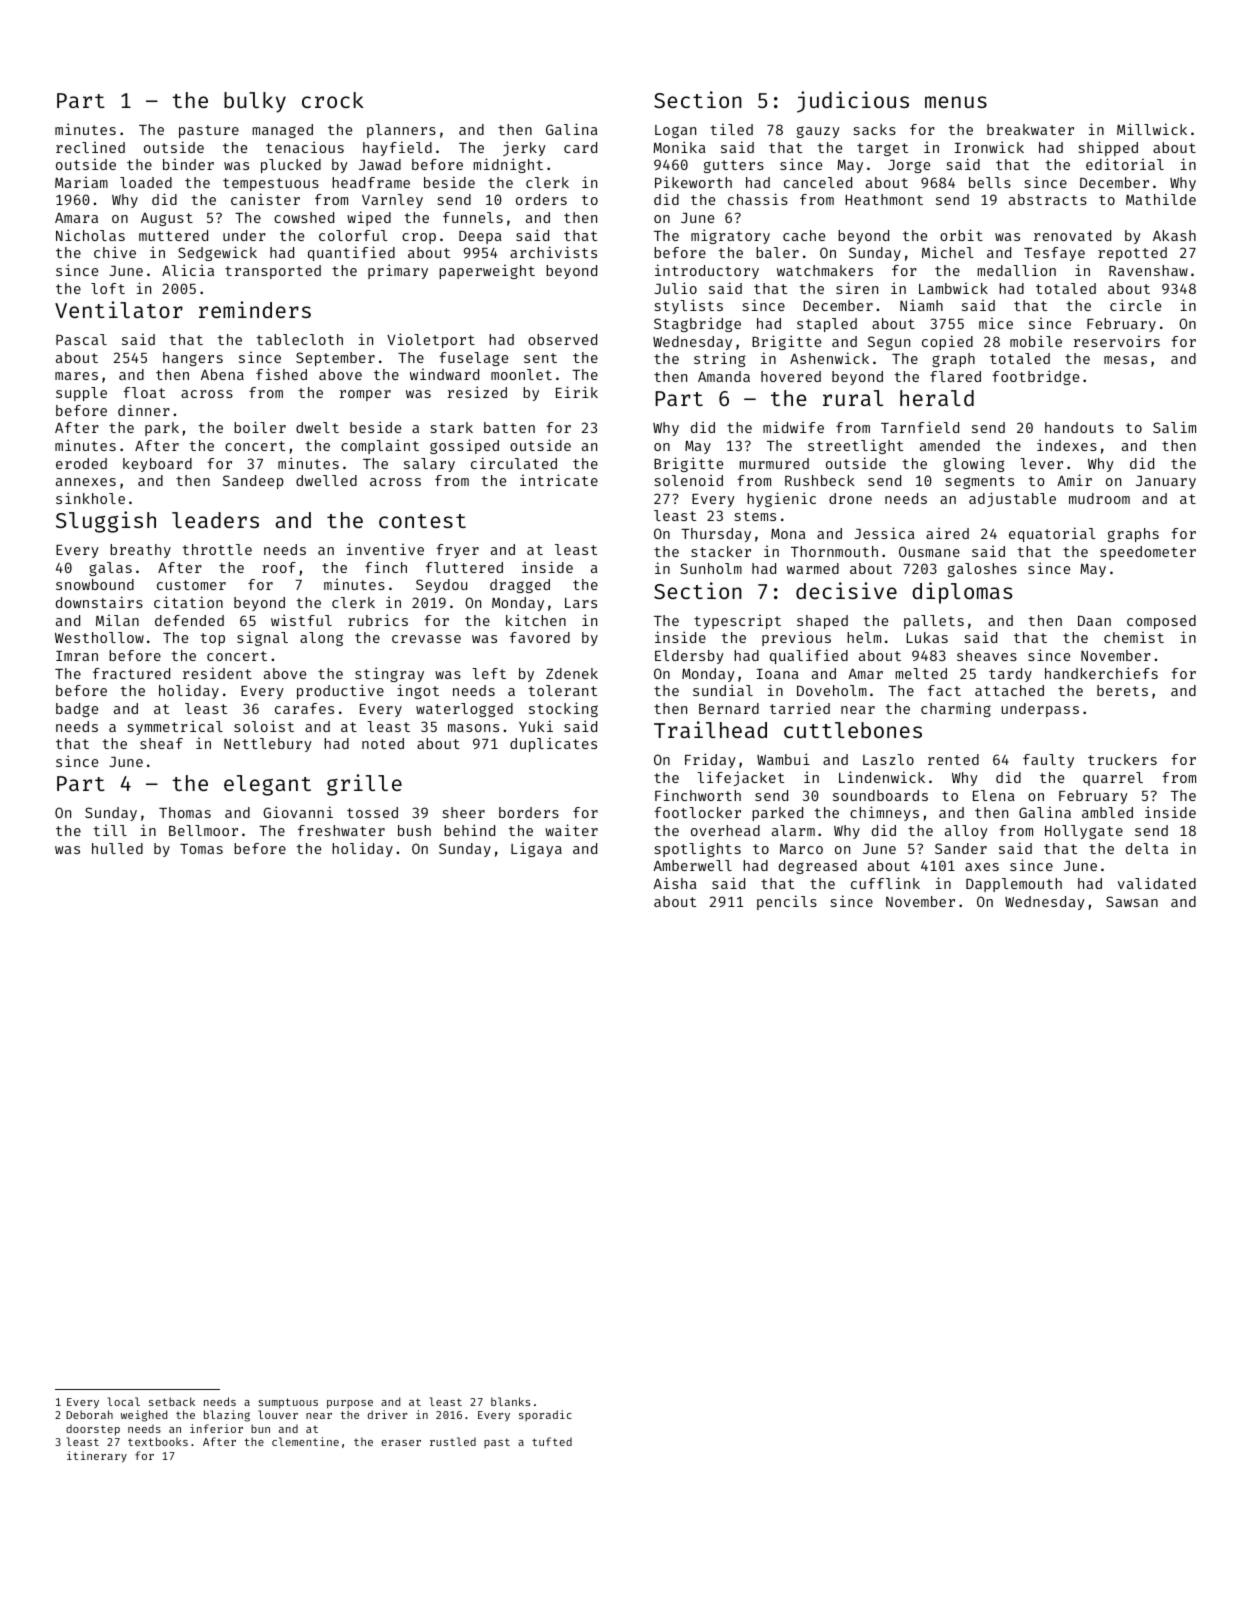  I want to click on resident, so click(217, 673).
